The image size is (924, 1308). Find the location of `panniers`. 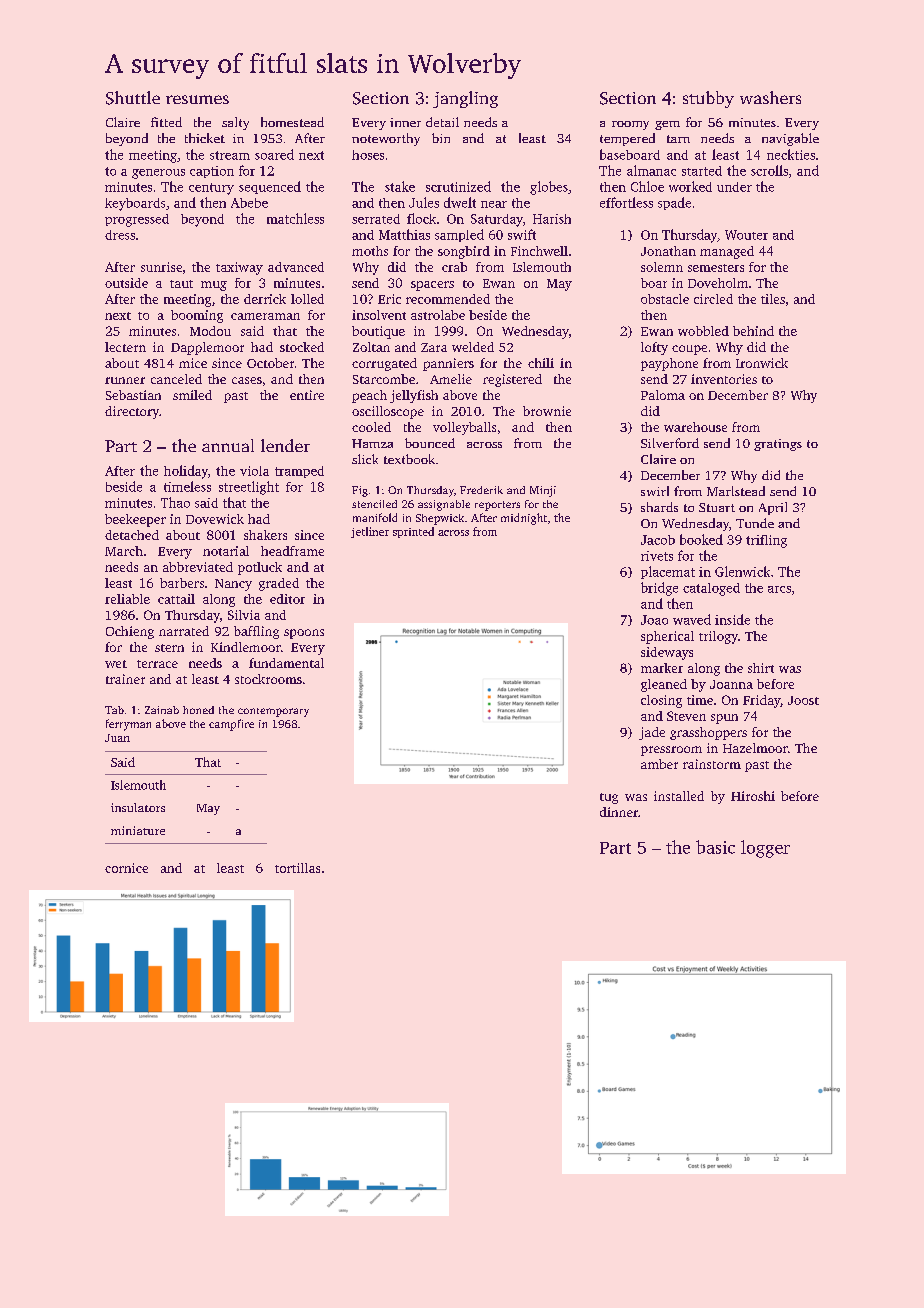

panniers is located at coordinates (448, 364).
